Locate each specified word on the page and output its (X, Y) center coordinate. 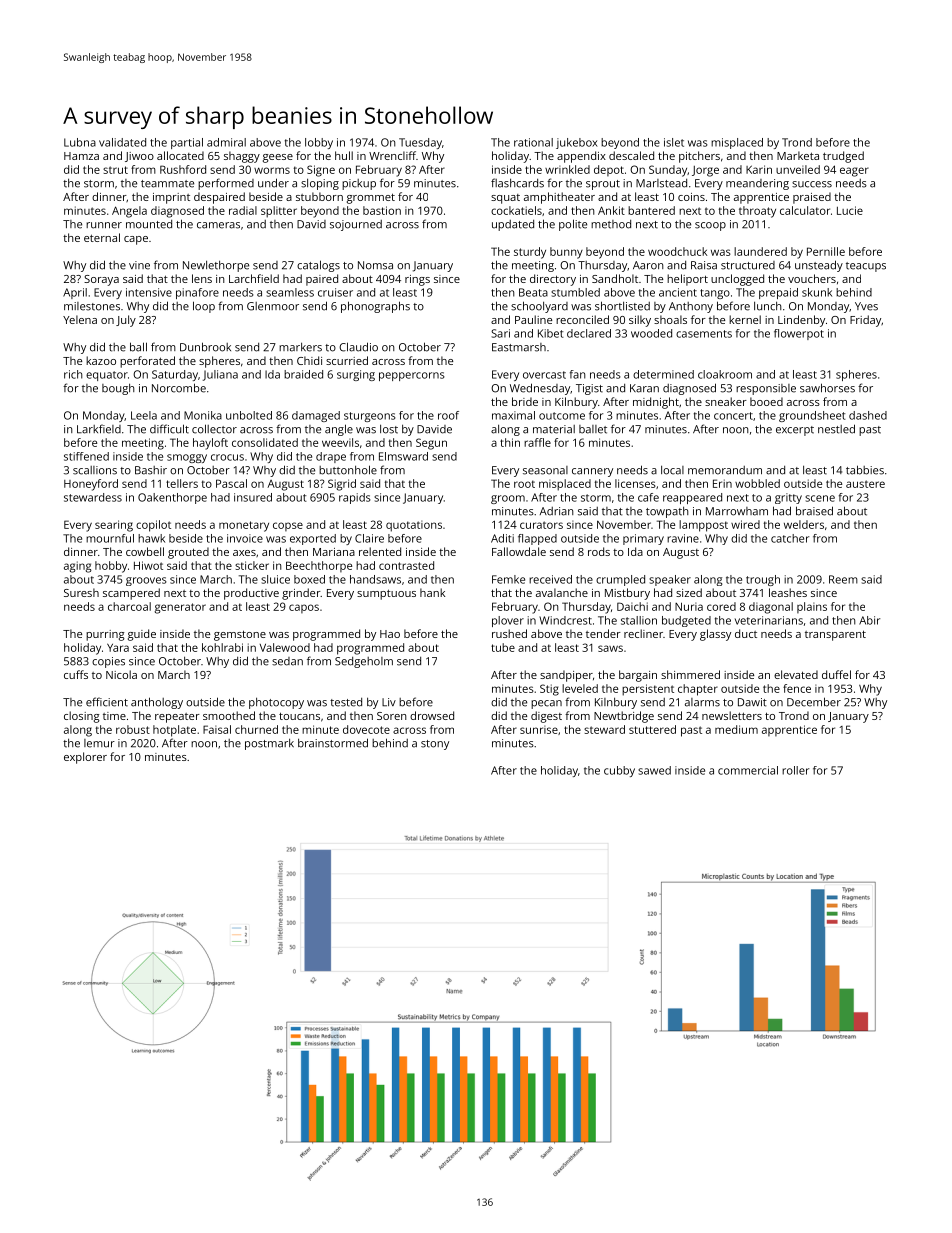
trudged (843, 157)
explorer (85, 758)
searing (114, 526)
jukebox (577, 143)
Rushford (183, 169)
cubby (619, 771)
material (554, 429)
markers (300, 347)
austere (865, 484)
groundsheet (812, 416)
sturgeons (370, 417)
